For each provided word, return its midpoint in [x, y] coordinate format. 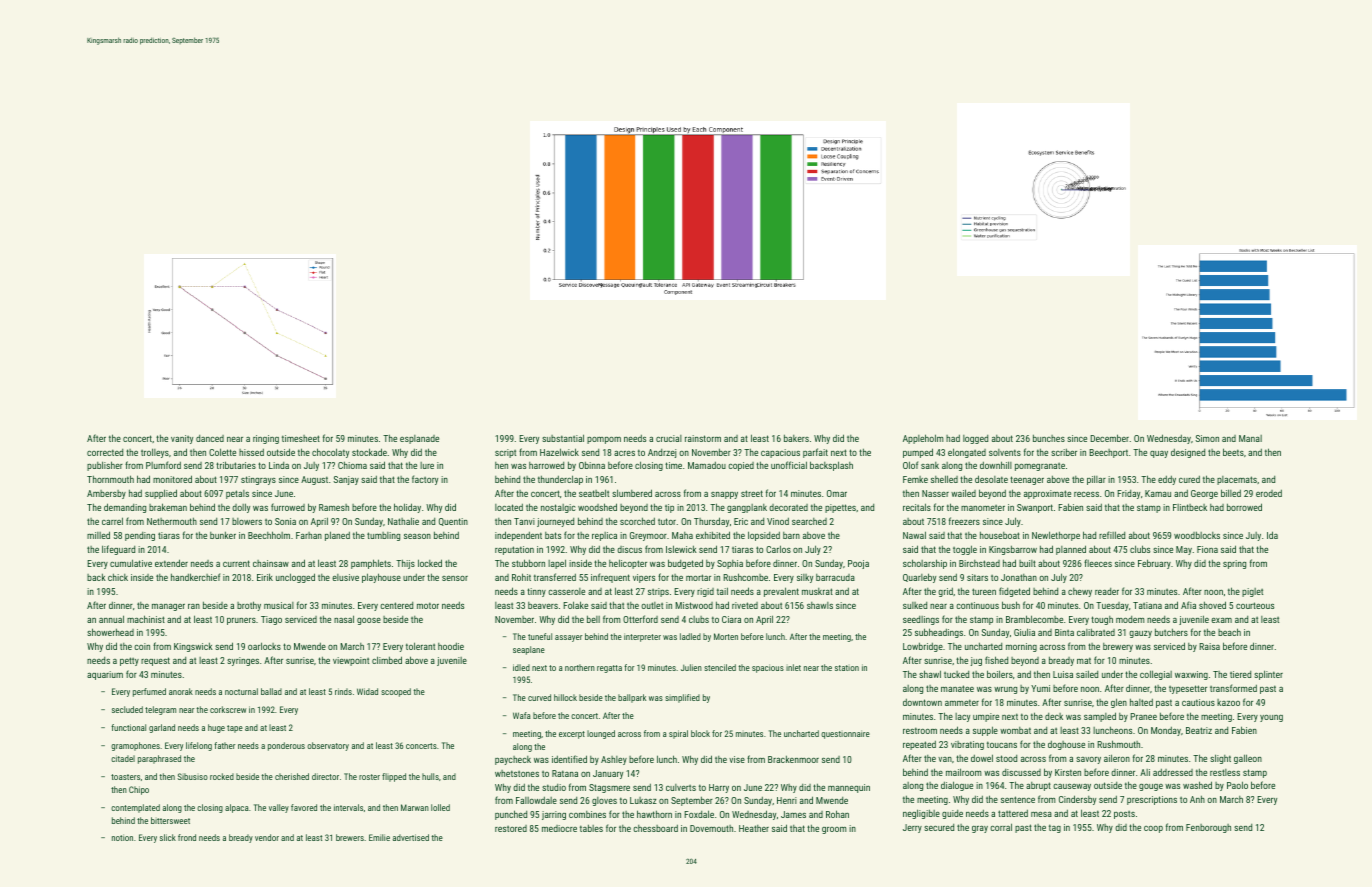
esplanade [419, 439]
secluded [127, 709]
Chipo [139, 790]
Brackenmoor [793, 759]
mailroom [964, 772]
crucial [669, 438]
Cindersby [1077, 800]
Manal [1250, 438]
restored [511, 828]
